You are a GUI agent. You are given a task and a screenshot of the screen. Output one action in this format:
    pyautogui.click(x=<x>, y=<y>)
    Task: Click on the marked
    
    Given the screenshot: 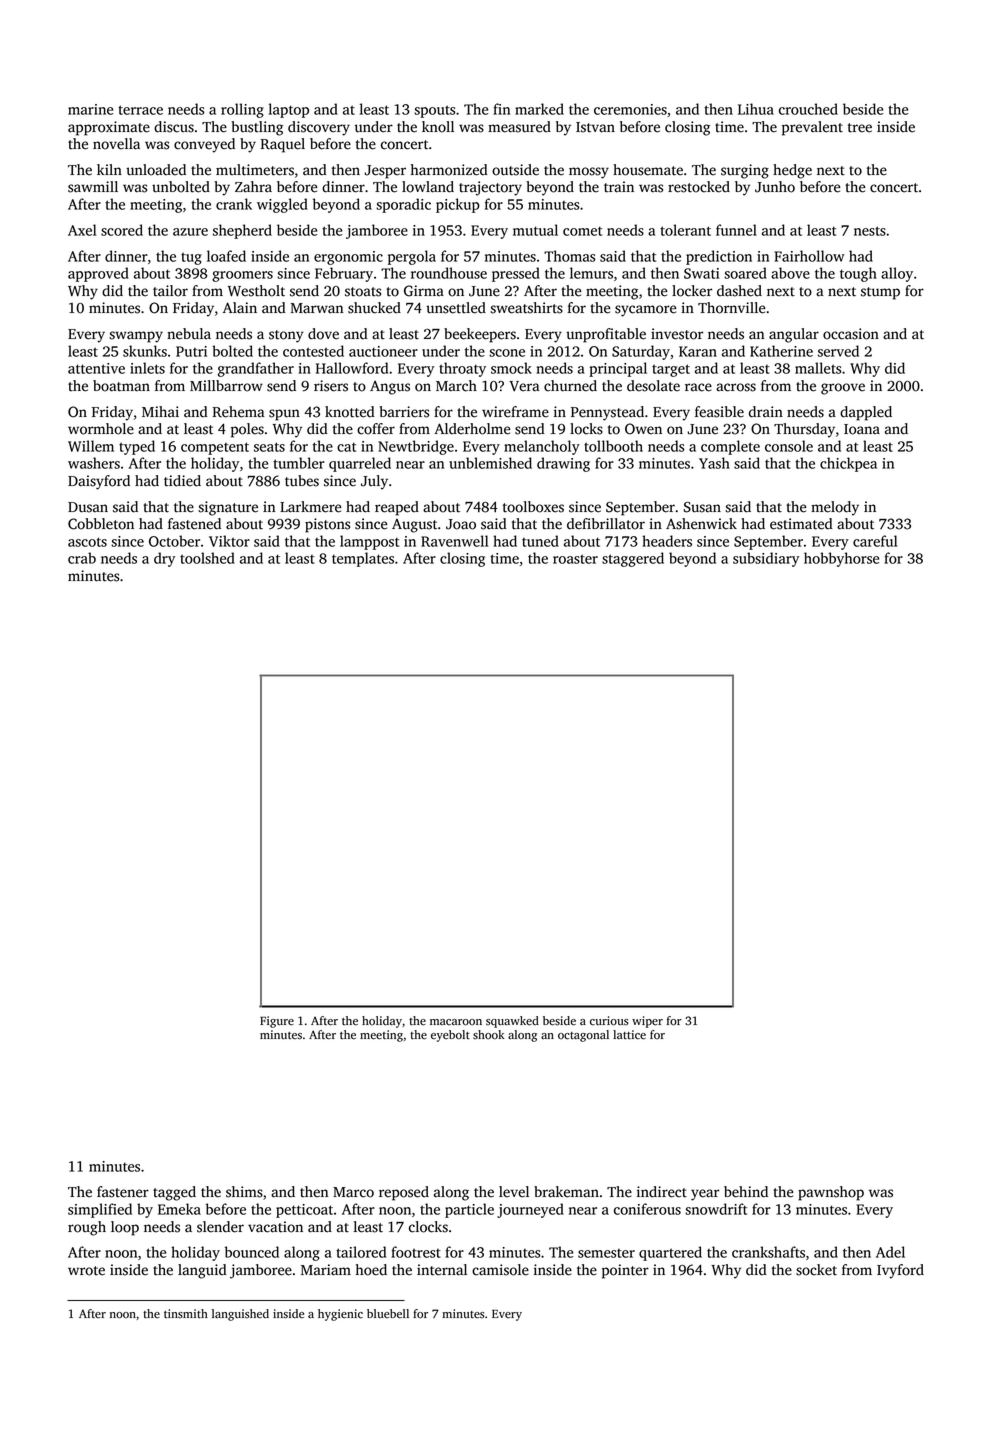 What is the action you would take?
    pyautogui.click(x=539, y=109)
